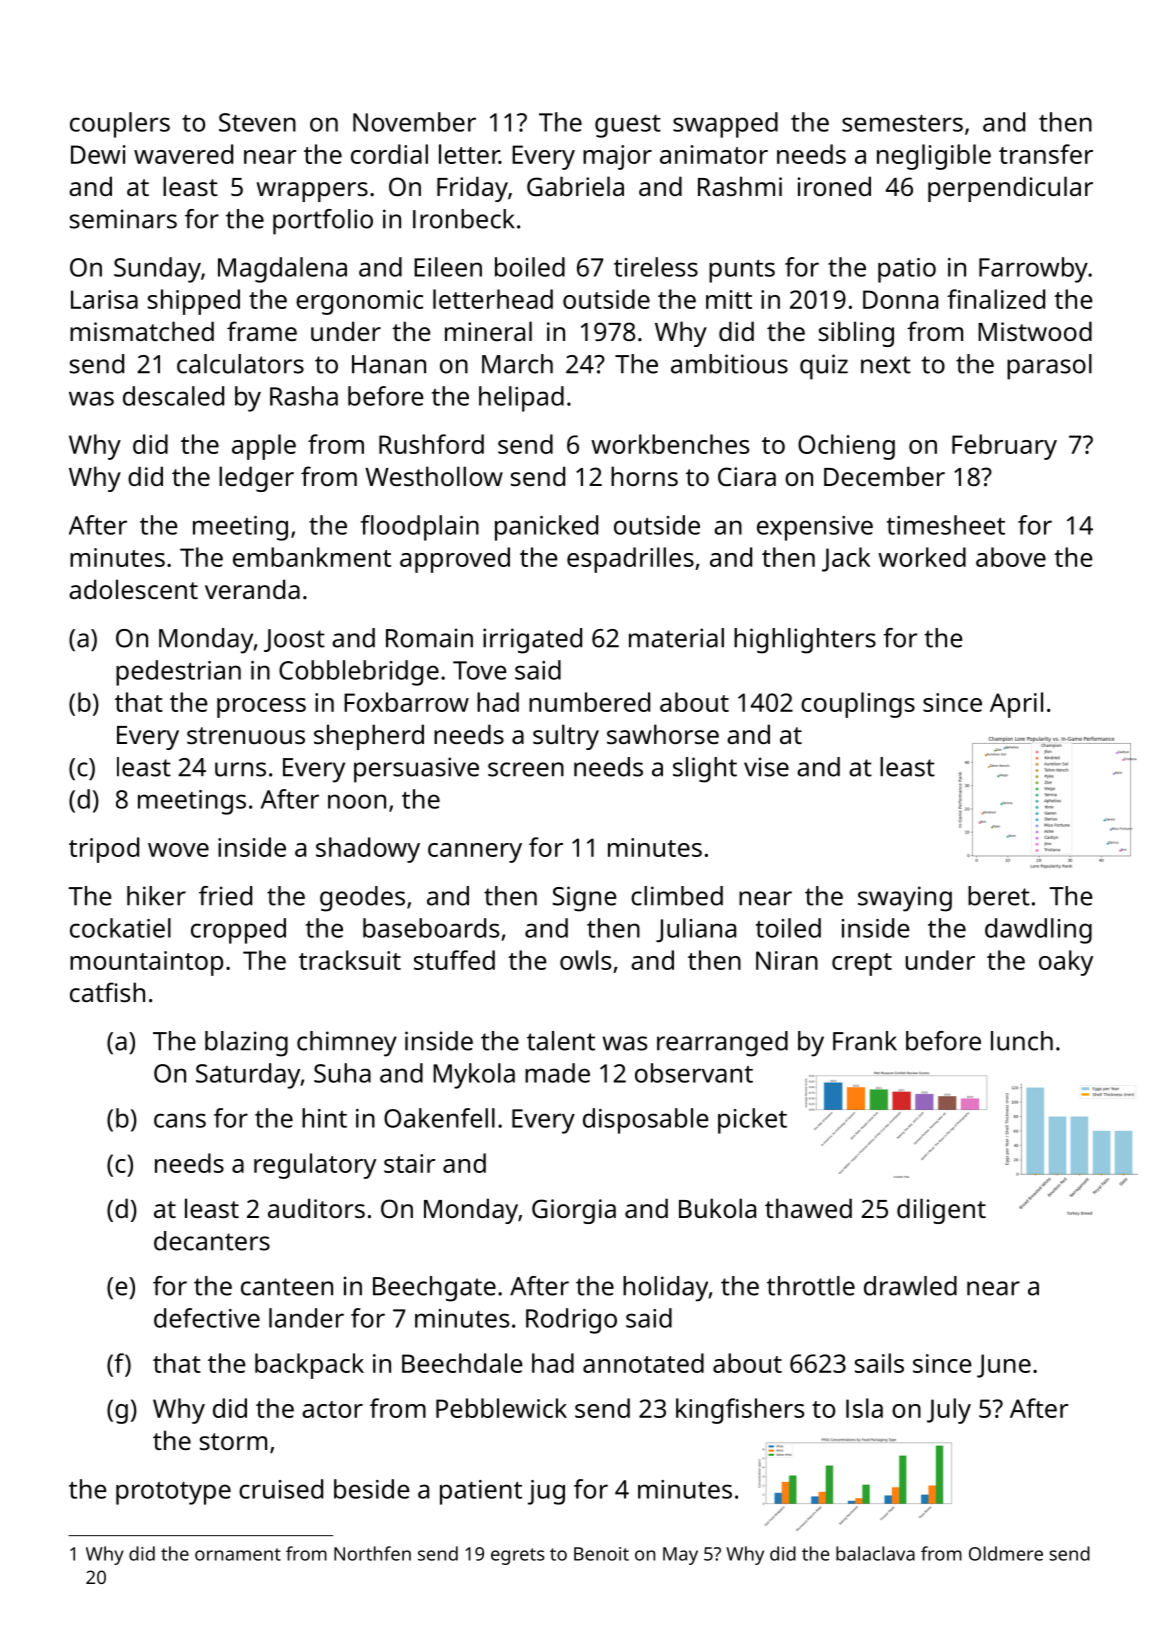 This screenshot has width=1162, height=1644. Describe the element at coordinates (714, 154) in the screenshot. I see `animator` at that location.
